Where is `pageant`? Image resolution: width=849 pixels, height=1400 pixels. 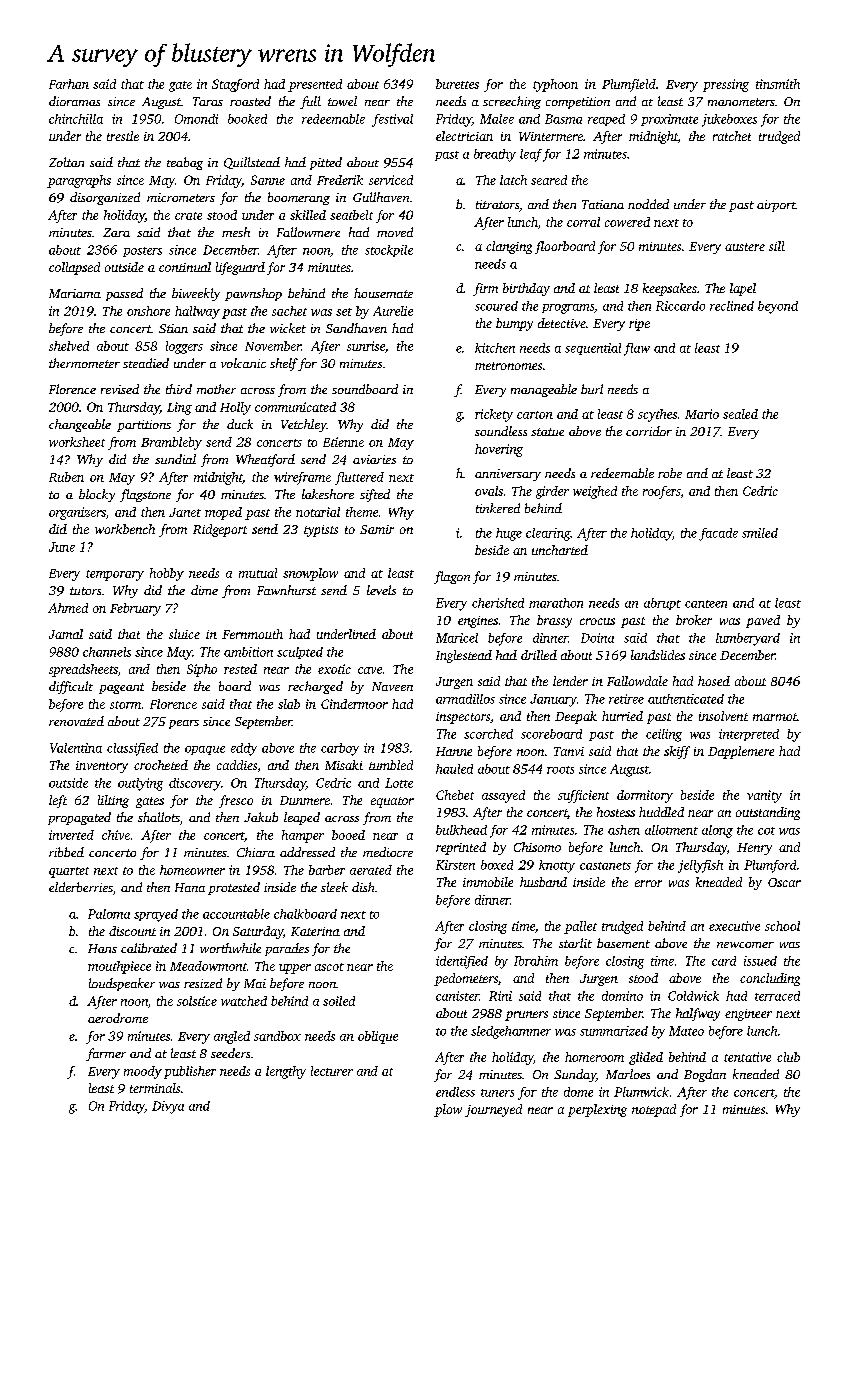 pageant is located at coordinates (121, 688).
